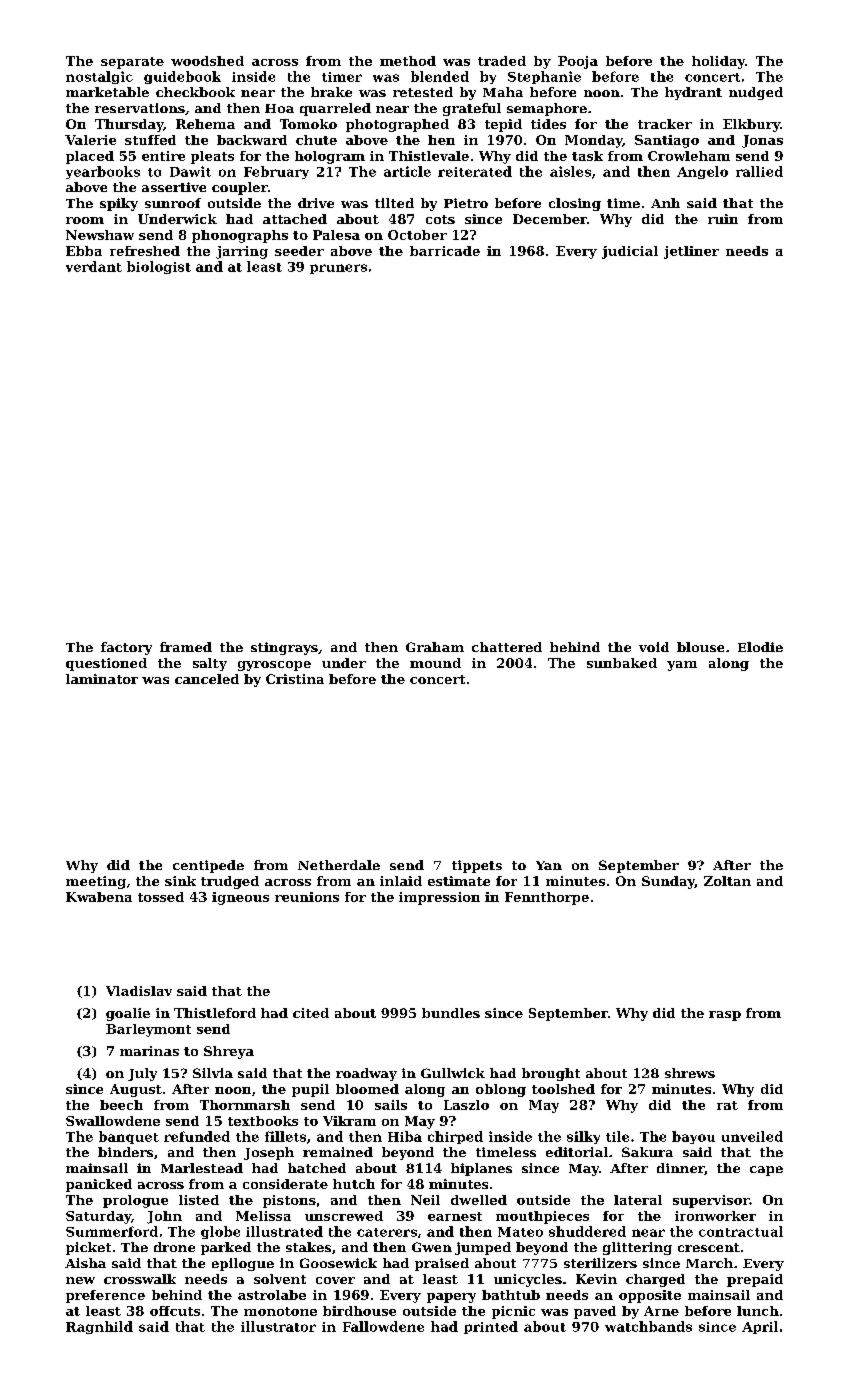  What do you see at coordinates (723, 219) in the screenshot?
I see `ruin` at bounding box center [723, 219].
